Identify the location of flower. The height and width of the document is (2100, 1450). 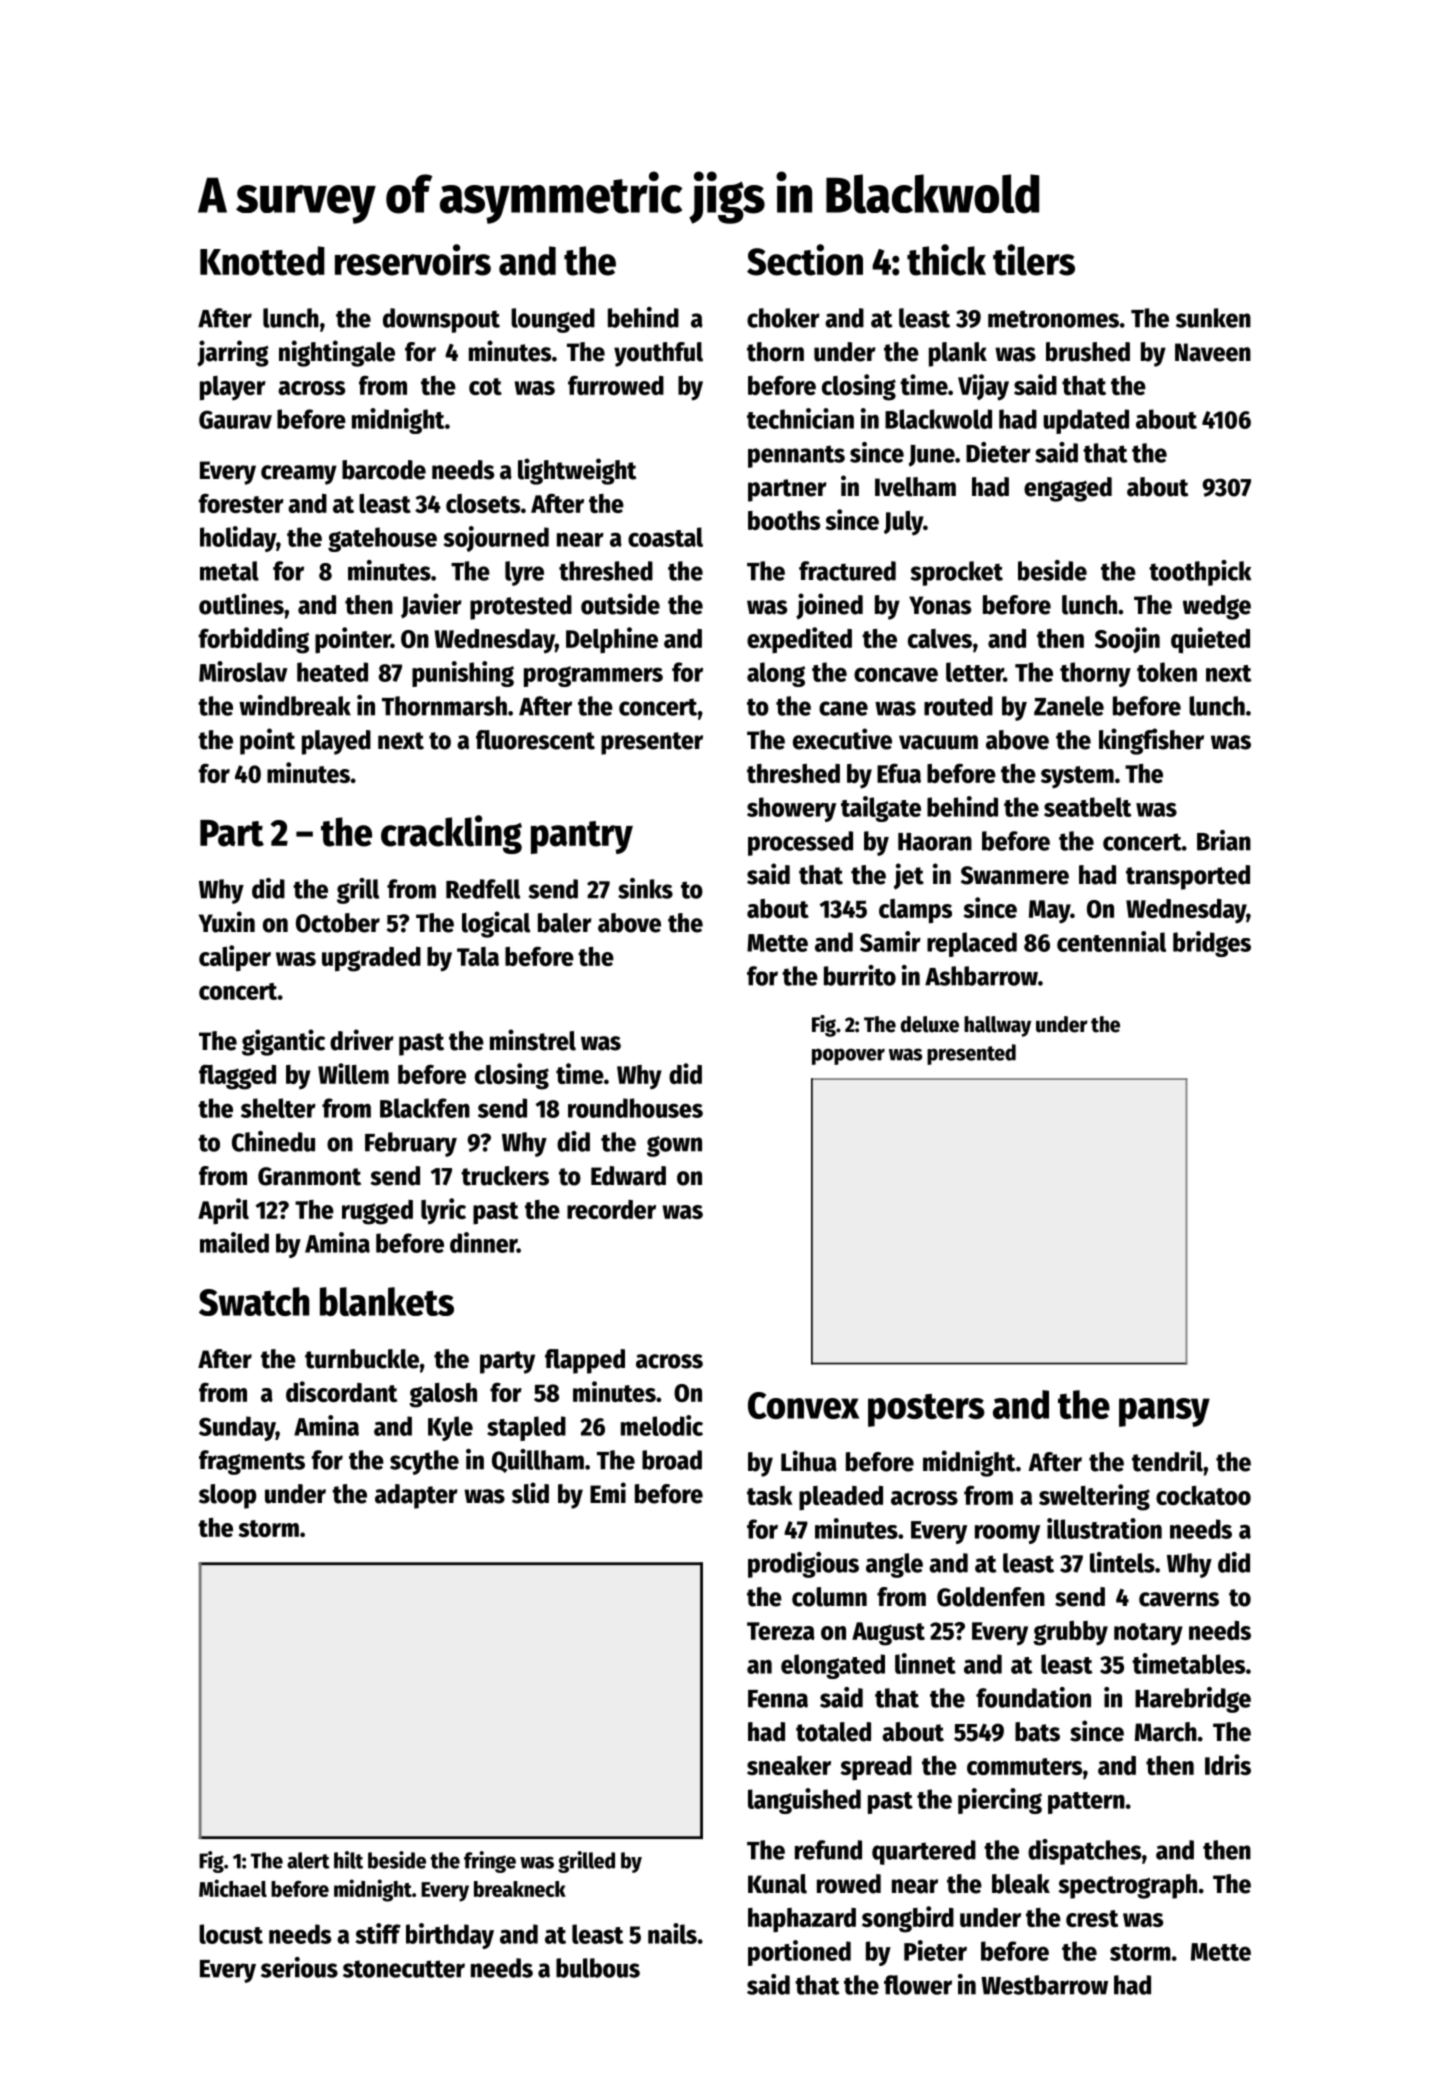
(918, 1985).
